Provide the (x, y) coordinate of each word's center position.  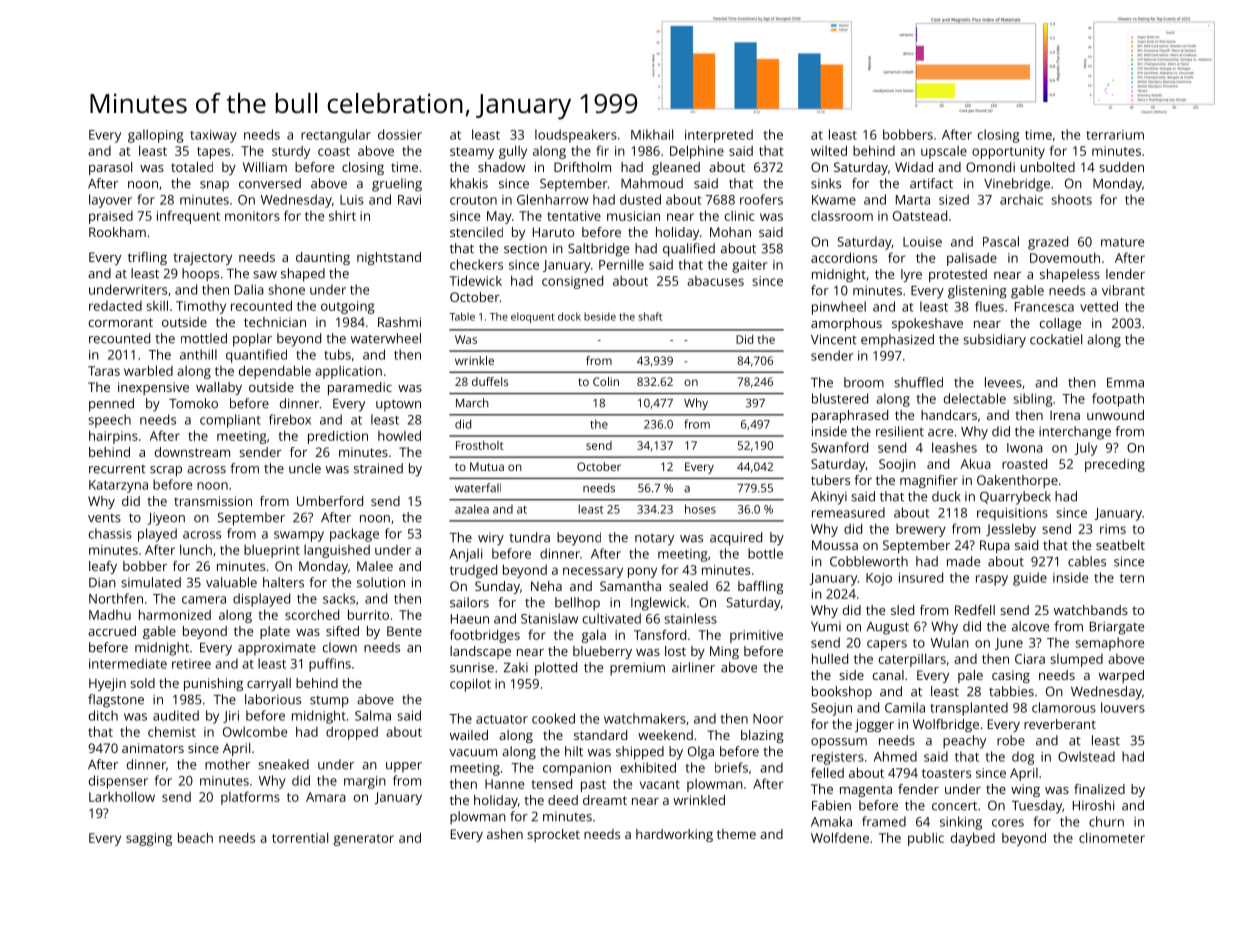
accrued (112, 631)
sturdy (291, 152)
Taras (104, 371)
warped (1121, 676)
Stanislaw (549, 618)
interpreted (719, 136)
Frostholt (480, 445)
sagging (149, 839)
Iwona (1025, 448)
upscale (944, 152)
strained (378, 468)
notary (654, 539)
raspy (992, 580)
